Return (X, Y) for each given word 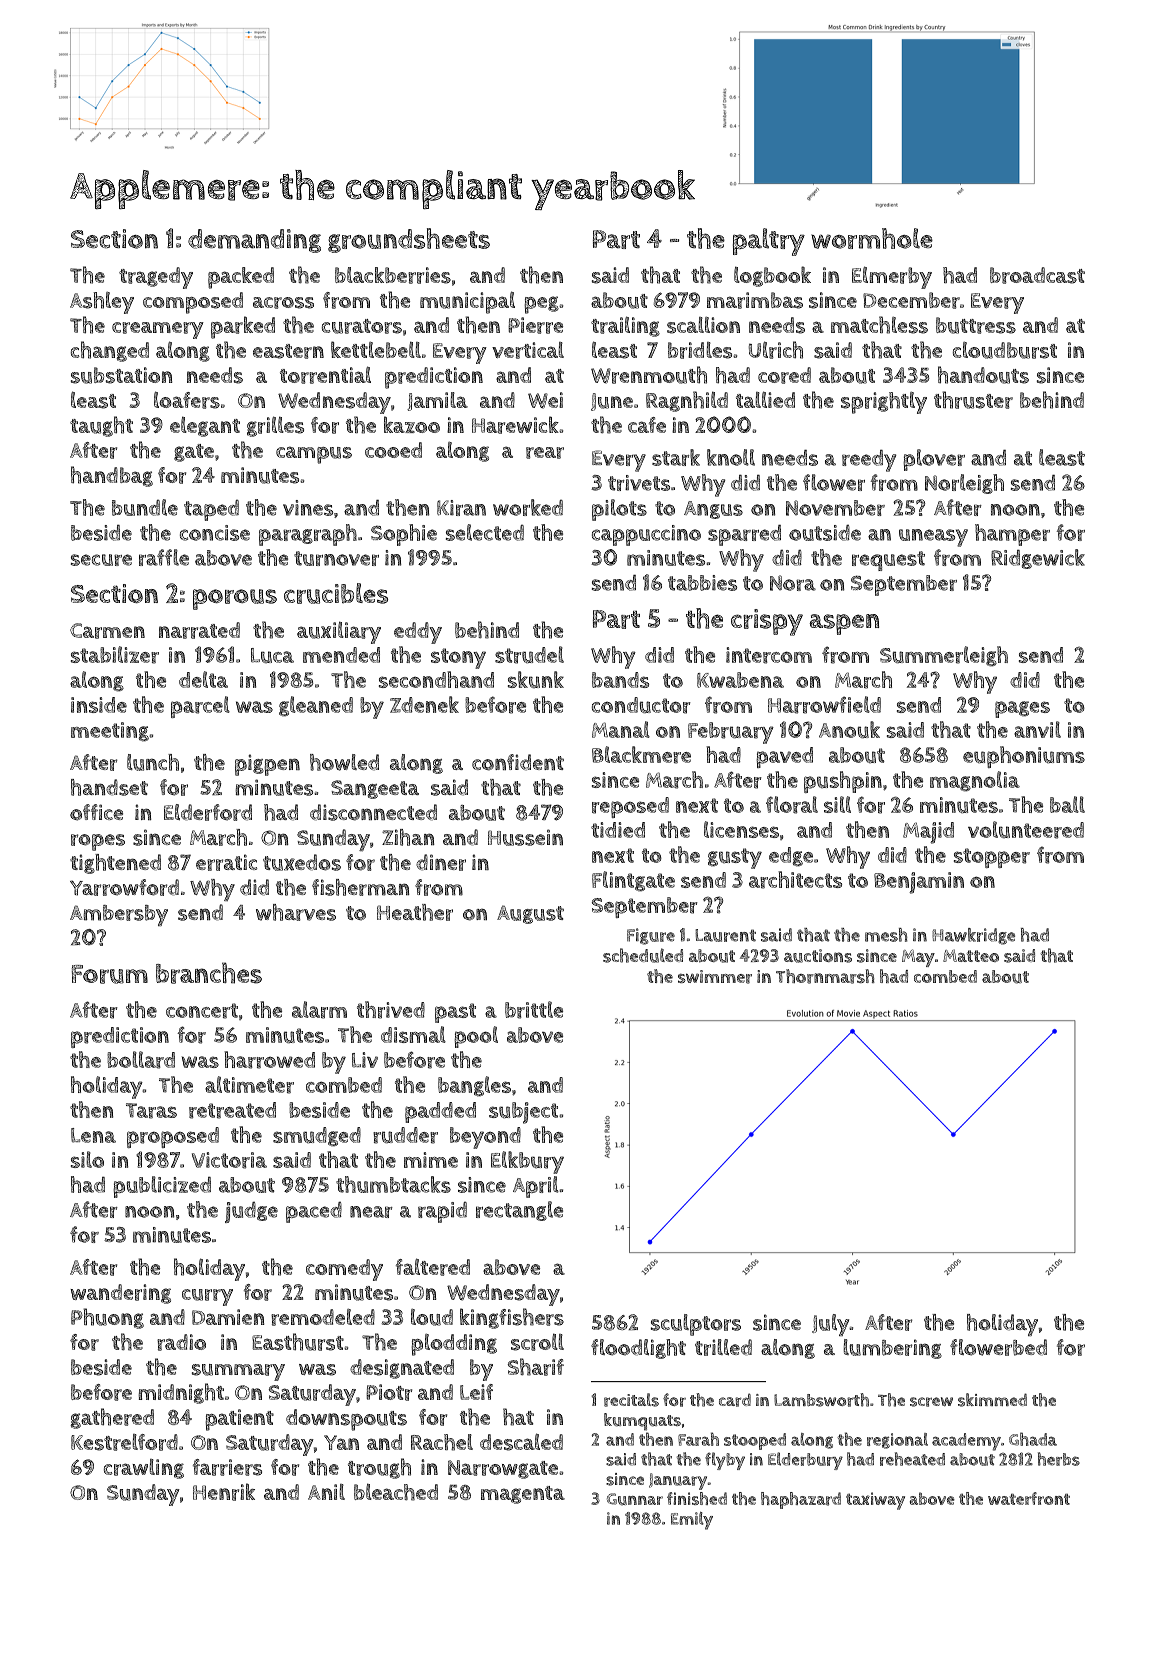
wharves (296, 912)
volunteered (1026, 830)
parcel (200, 707)
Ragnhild (687, 401)
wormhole (872, 238)
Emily (692, 1521)
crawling (144, 1469)
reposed (630, 807)
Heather (415, 912)
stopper (992, 858)
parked (243, 327)
